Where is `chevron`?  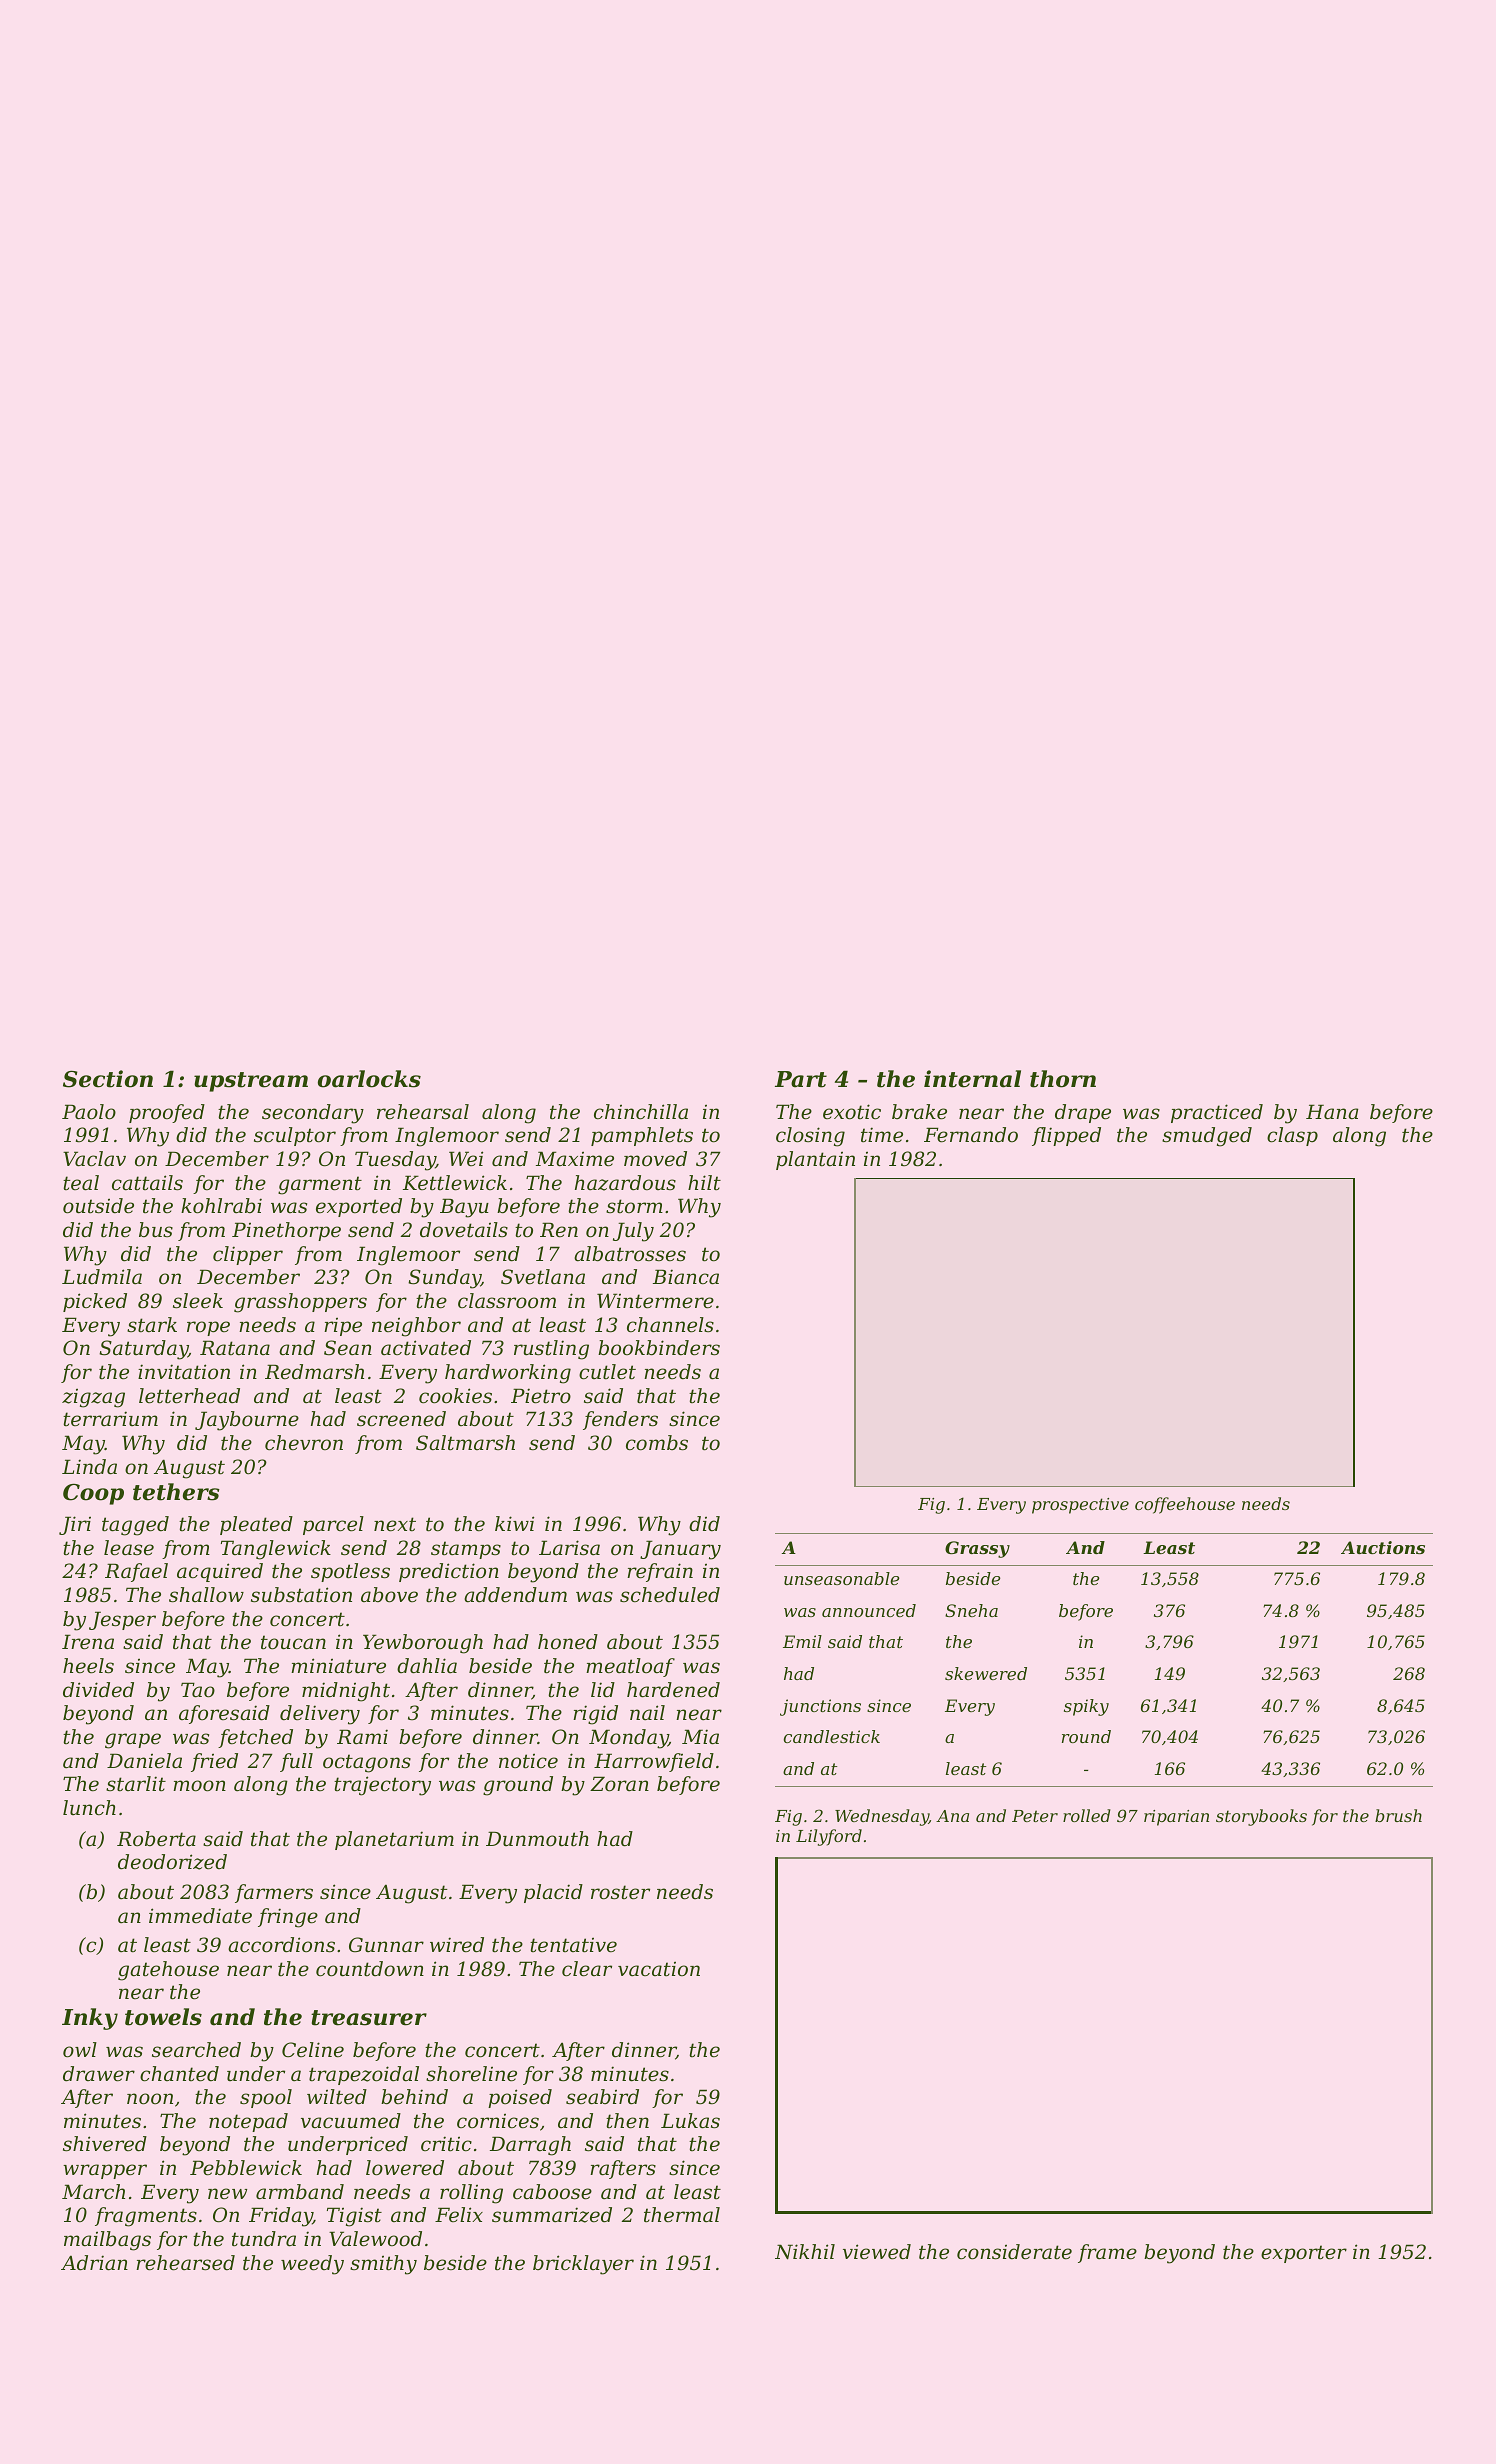
chevron is located at coordinates (304, 1443).
